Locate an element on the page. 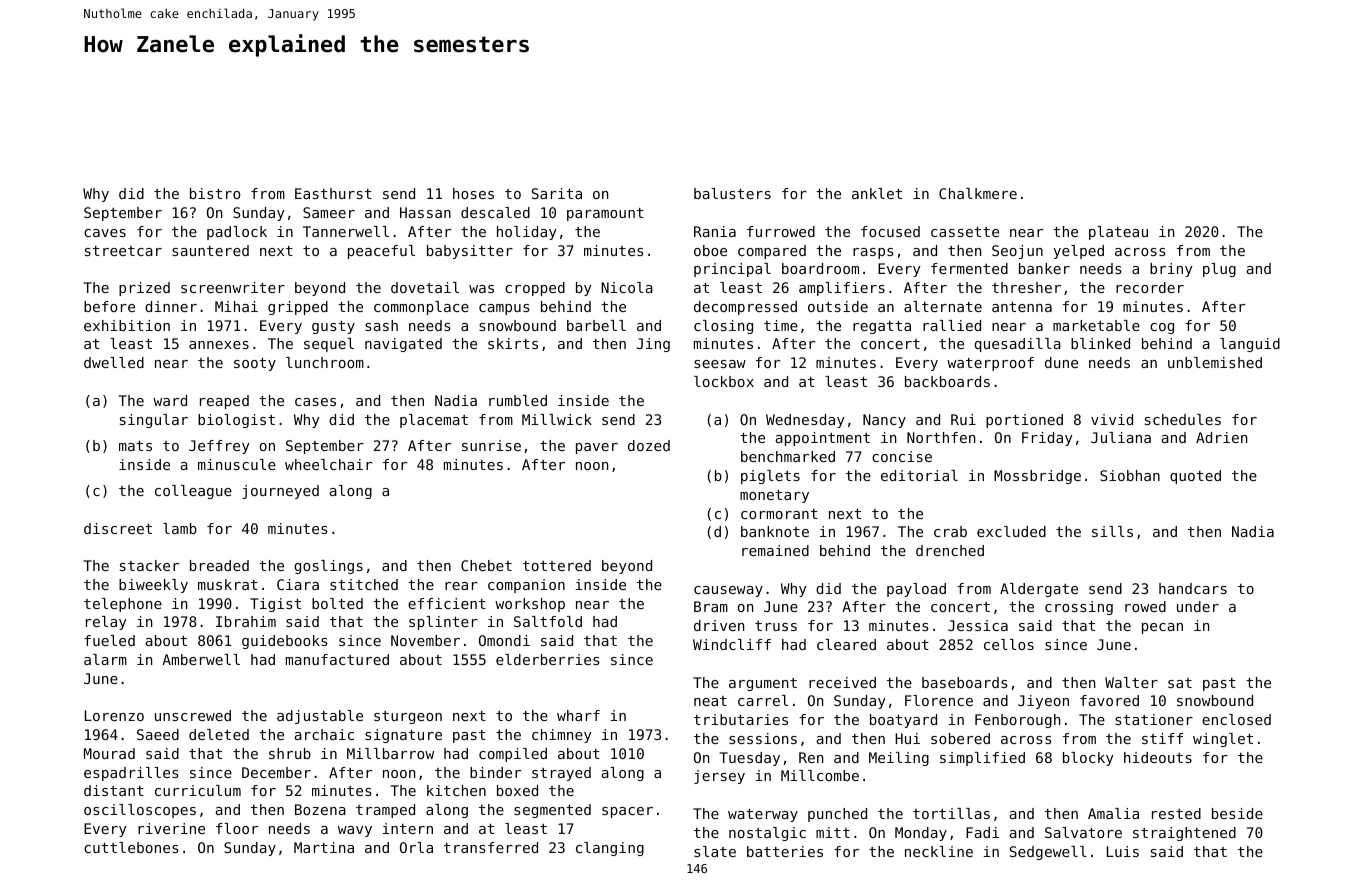 The image size is (1372, 887). driven is located at coordinates (719, 625).
